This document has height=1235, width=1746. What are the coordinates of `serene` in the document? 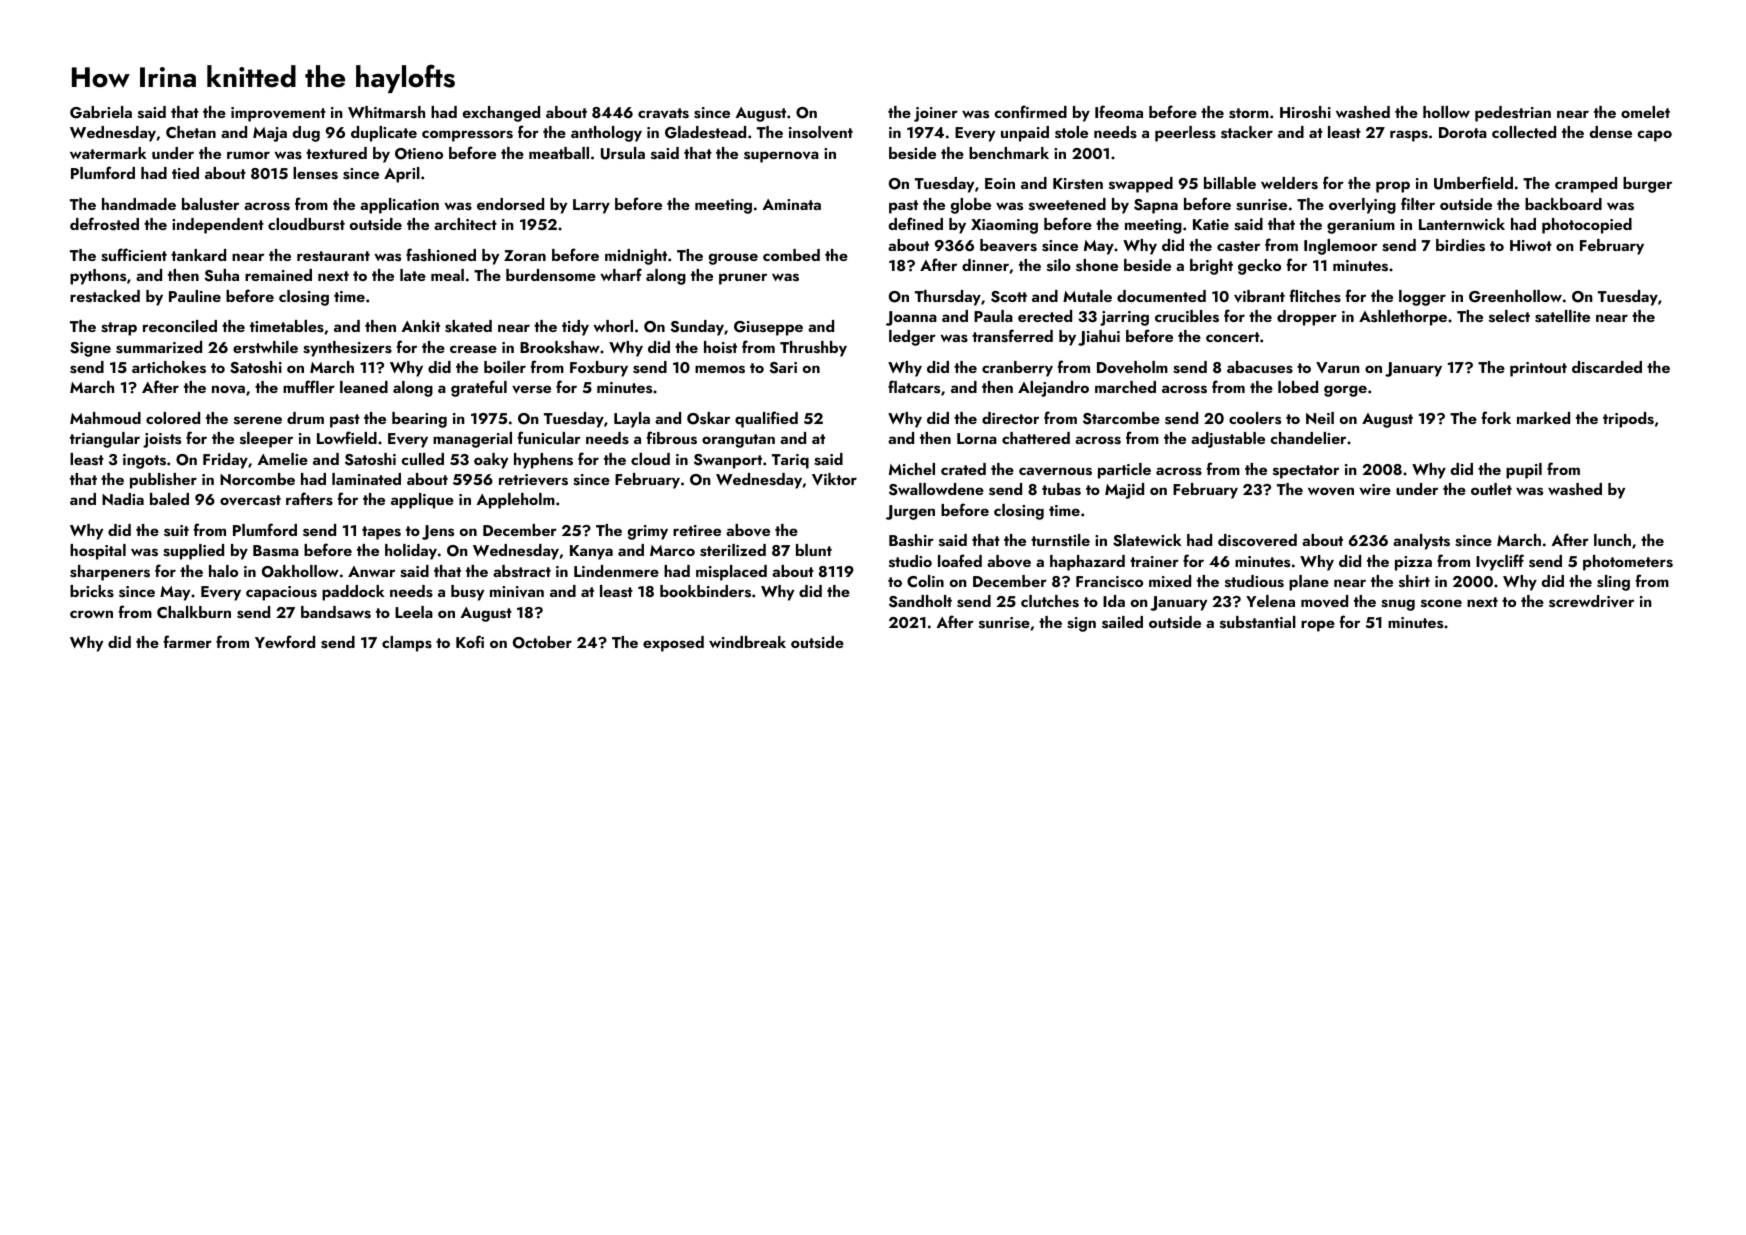 It's located at (258, 420).
